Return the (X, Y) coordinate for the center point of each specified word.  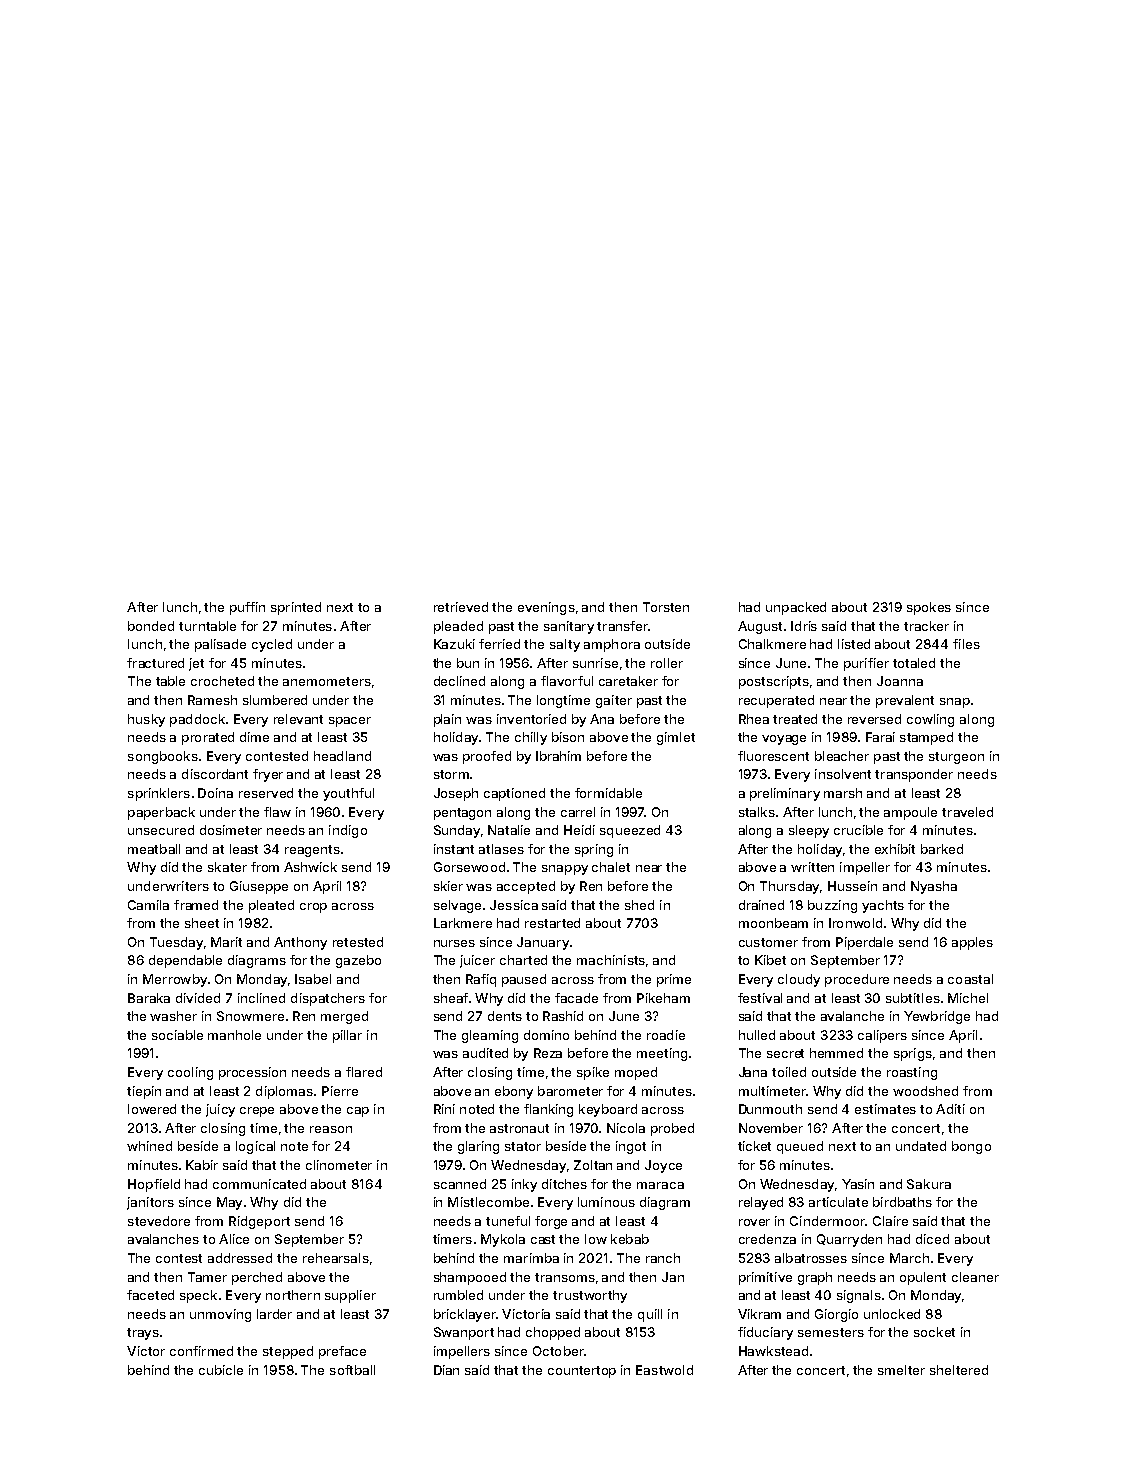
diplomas (284, 1092)
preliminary (785, 794)
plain (447, 720)
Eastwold (664, 1370)
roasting (912, 1073)
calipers (882, 1036)
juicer (477, 961)
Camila (148, 905)
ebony (514, 1092)
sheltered (959, 1370)
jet (196, 664)
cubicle (221, 1370)
